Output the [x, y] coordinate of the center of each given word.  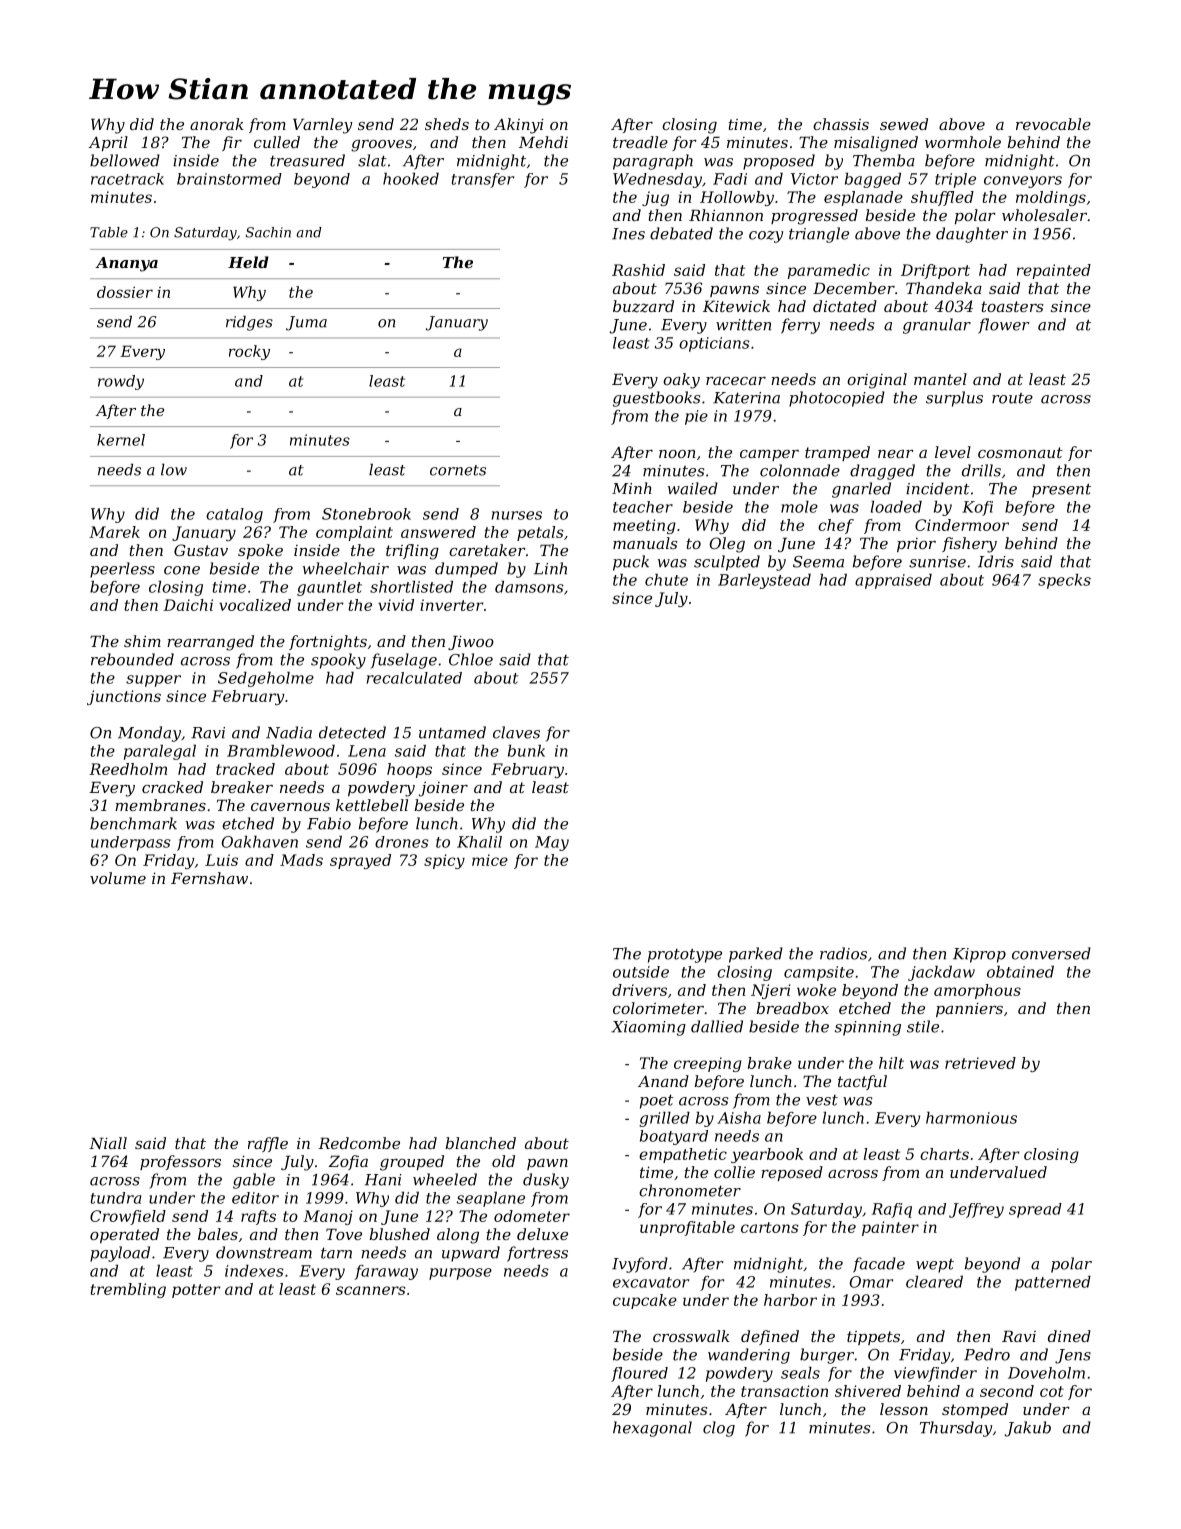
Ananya [126, 264]
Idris [996, 561]
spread [1035, 1210]
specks [1064, 581]
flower [1004, 326]
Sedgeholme [266, 679]
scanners [371, 1290]
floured [639, 1374]
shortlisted [411, 587]
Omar [871, 1282]
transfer [483, 180]
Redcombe [359, 1143]
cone [182, 570]
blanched [481, 1143]
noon [677, 454]
